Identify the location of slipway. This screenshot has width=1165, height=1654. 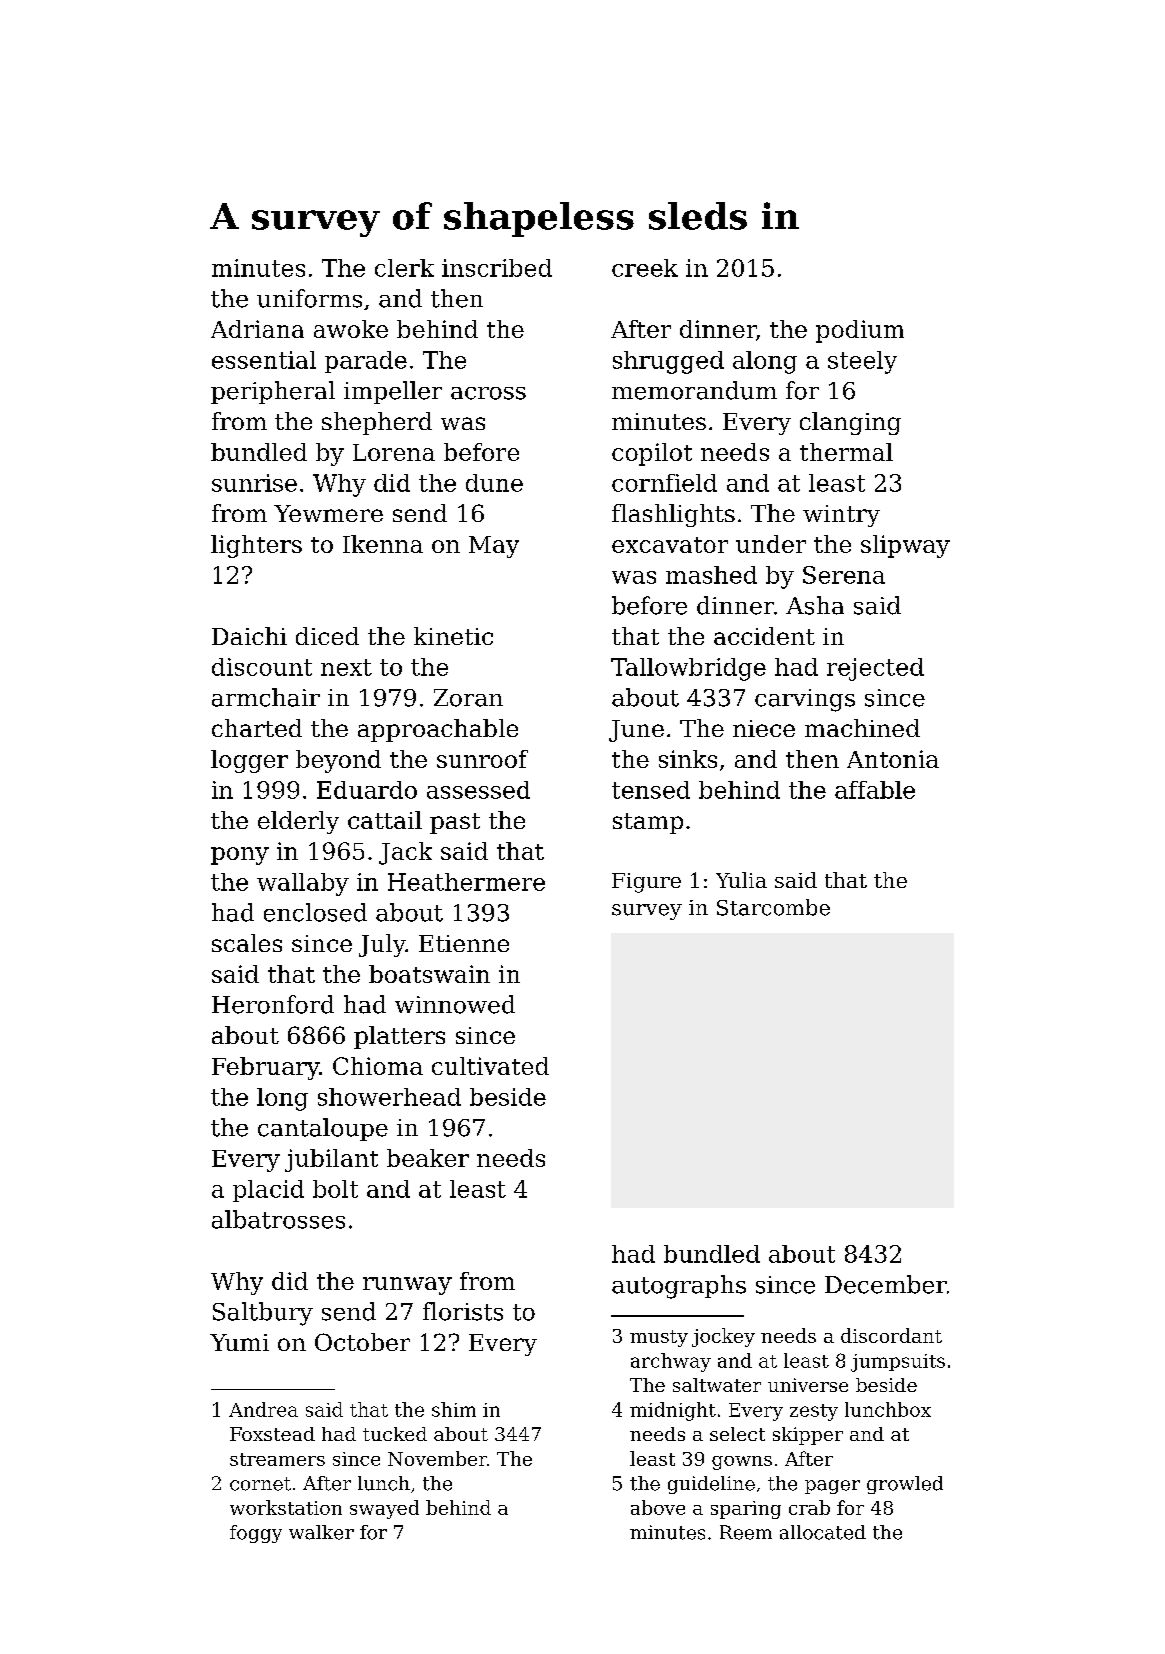
(905, 546).
